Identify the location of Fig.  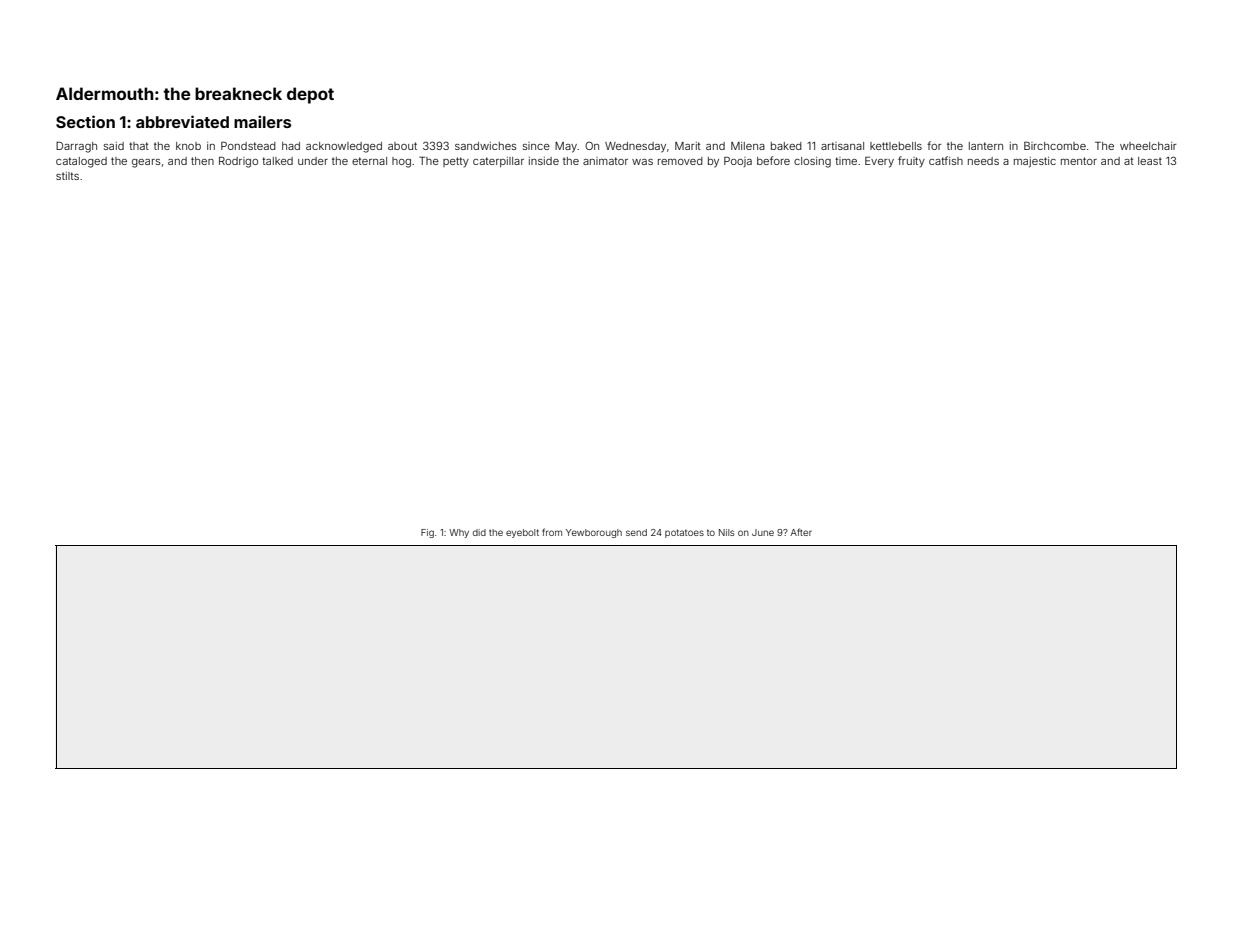
(427, 533).
